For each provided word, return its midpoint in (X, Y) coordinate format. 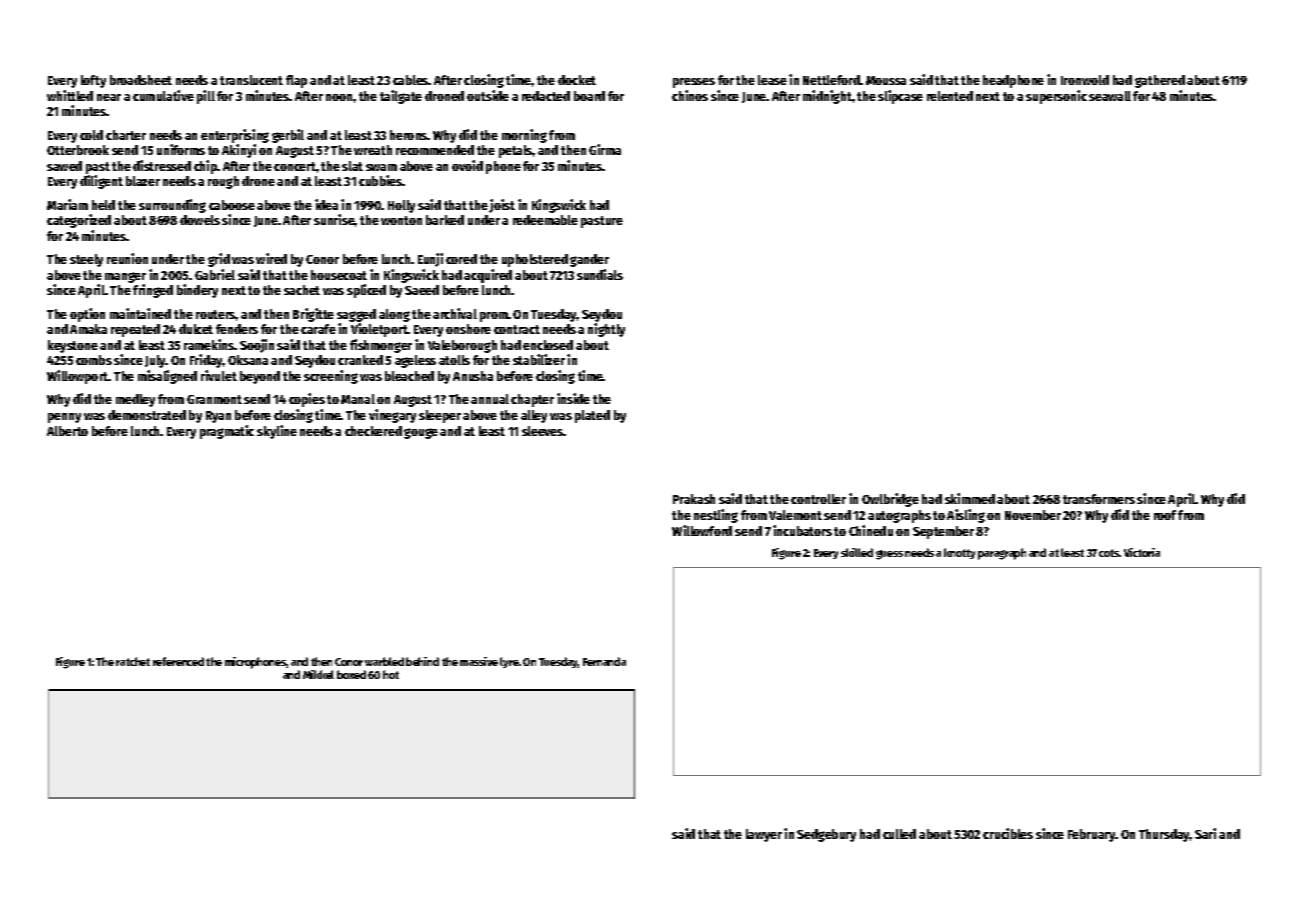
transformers (1099, 499)
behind (422, 661)
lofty (93, 81)
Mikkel (318, 674)
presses (694, 83)
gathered (1160, 81)
